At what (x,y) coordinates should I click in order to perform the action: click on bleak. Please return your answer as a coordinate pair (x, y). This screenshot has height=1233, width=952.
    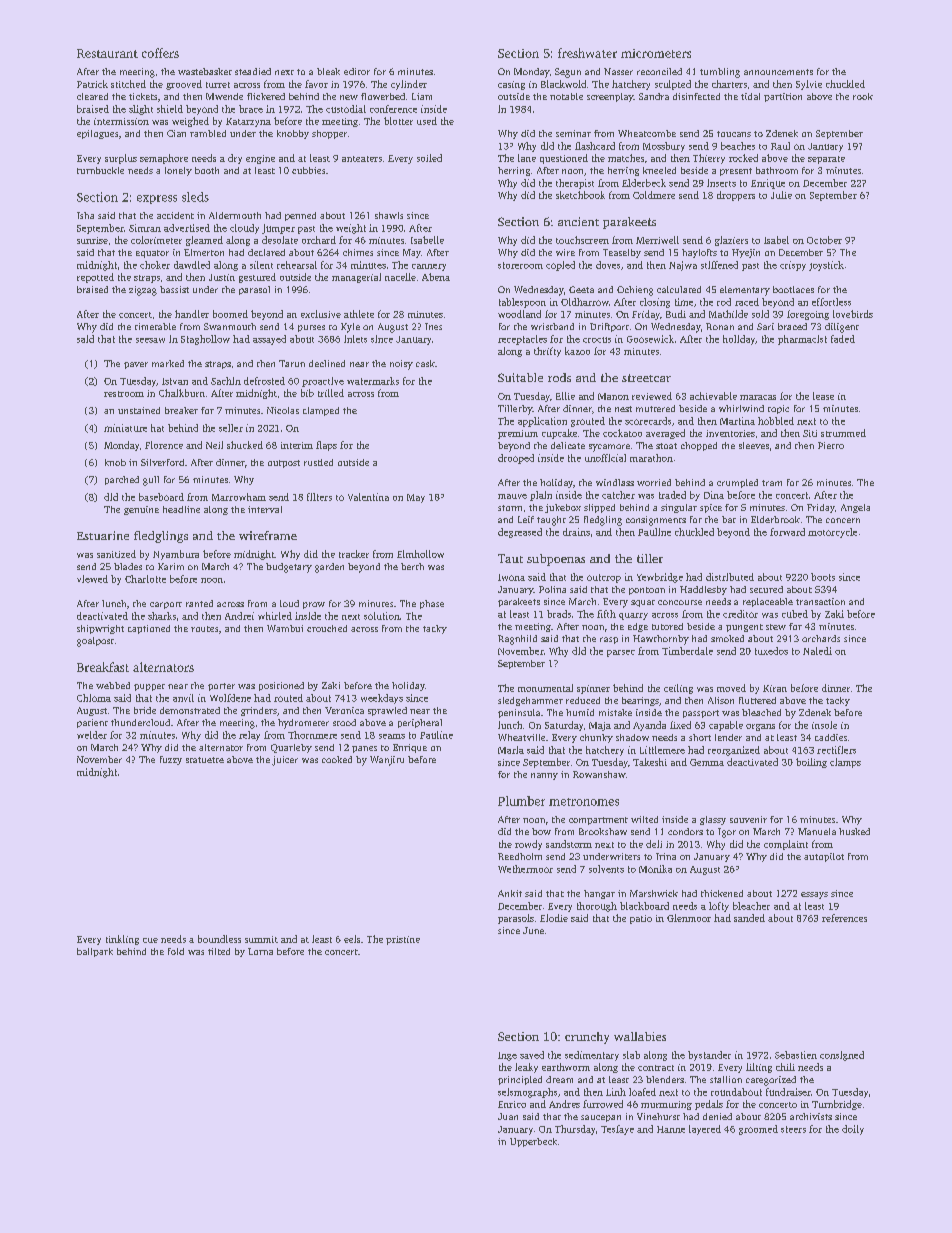
    Looking at the image, I should click on (328, 71).
